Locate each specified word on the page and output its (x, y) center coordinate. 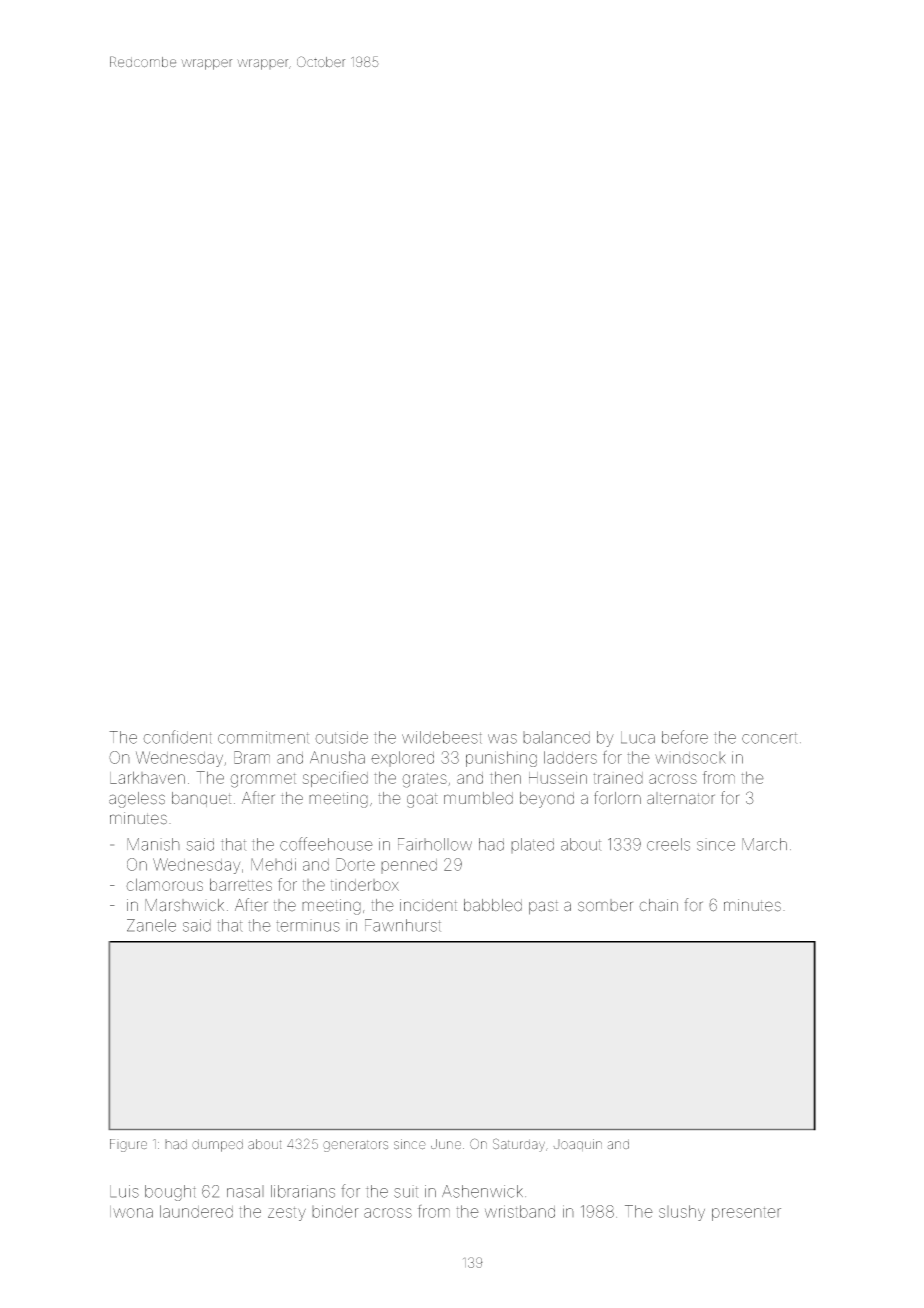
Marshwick (184, 905)
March (764, 844)
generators (355, 1146)
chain (658, 905)
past (543, 907)
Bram (252, 757)
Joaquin (577, 1145)
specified (335, 779)
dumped (217, 1145)
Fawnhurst (403, 925)
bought (170, 1193)
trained (618, 778)
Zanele (151, 925)
